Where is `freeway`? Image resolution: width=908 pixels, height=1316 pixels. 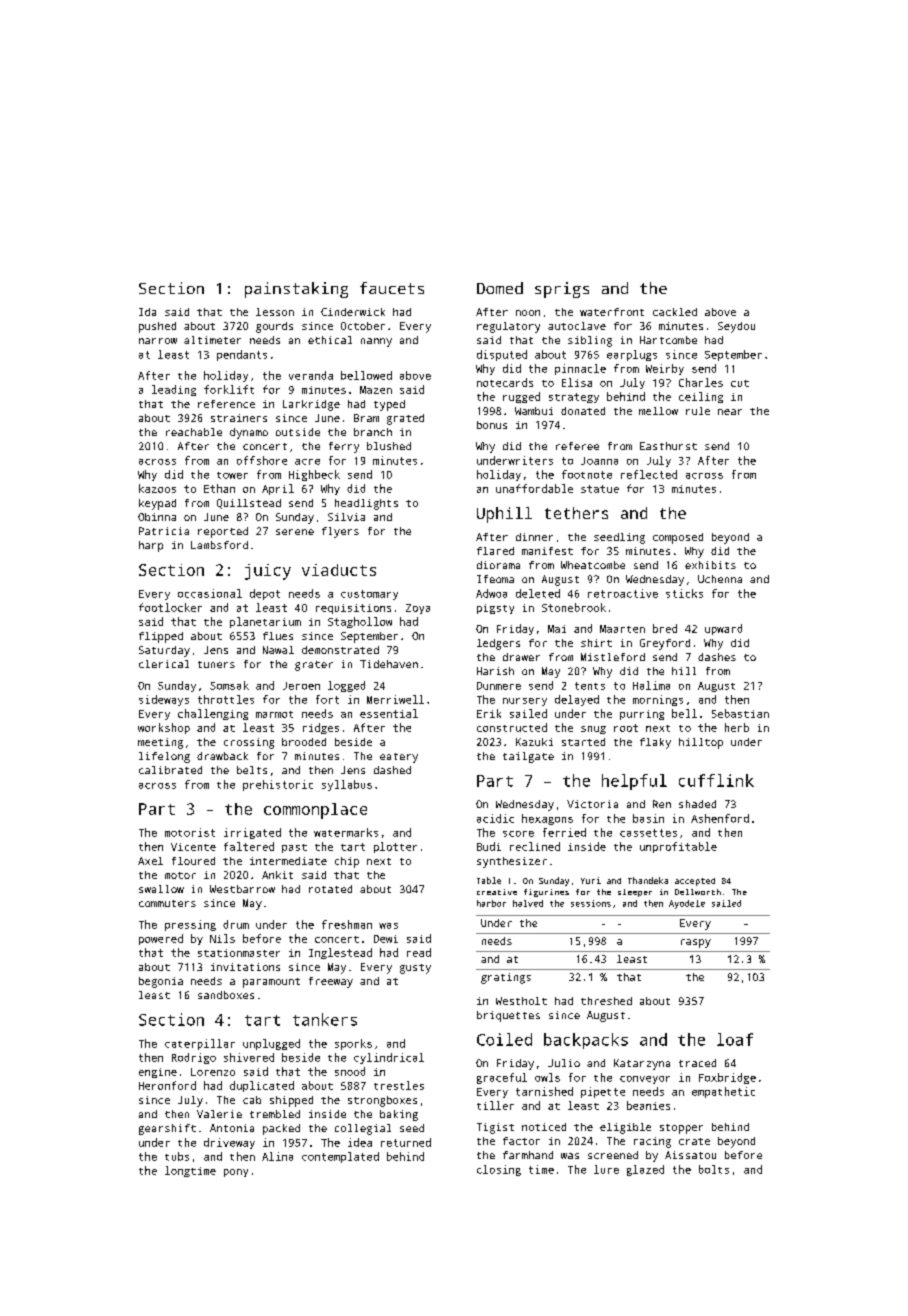 freeway is located at coordinates (331, 982).
